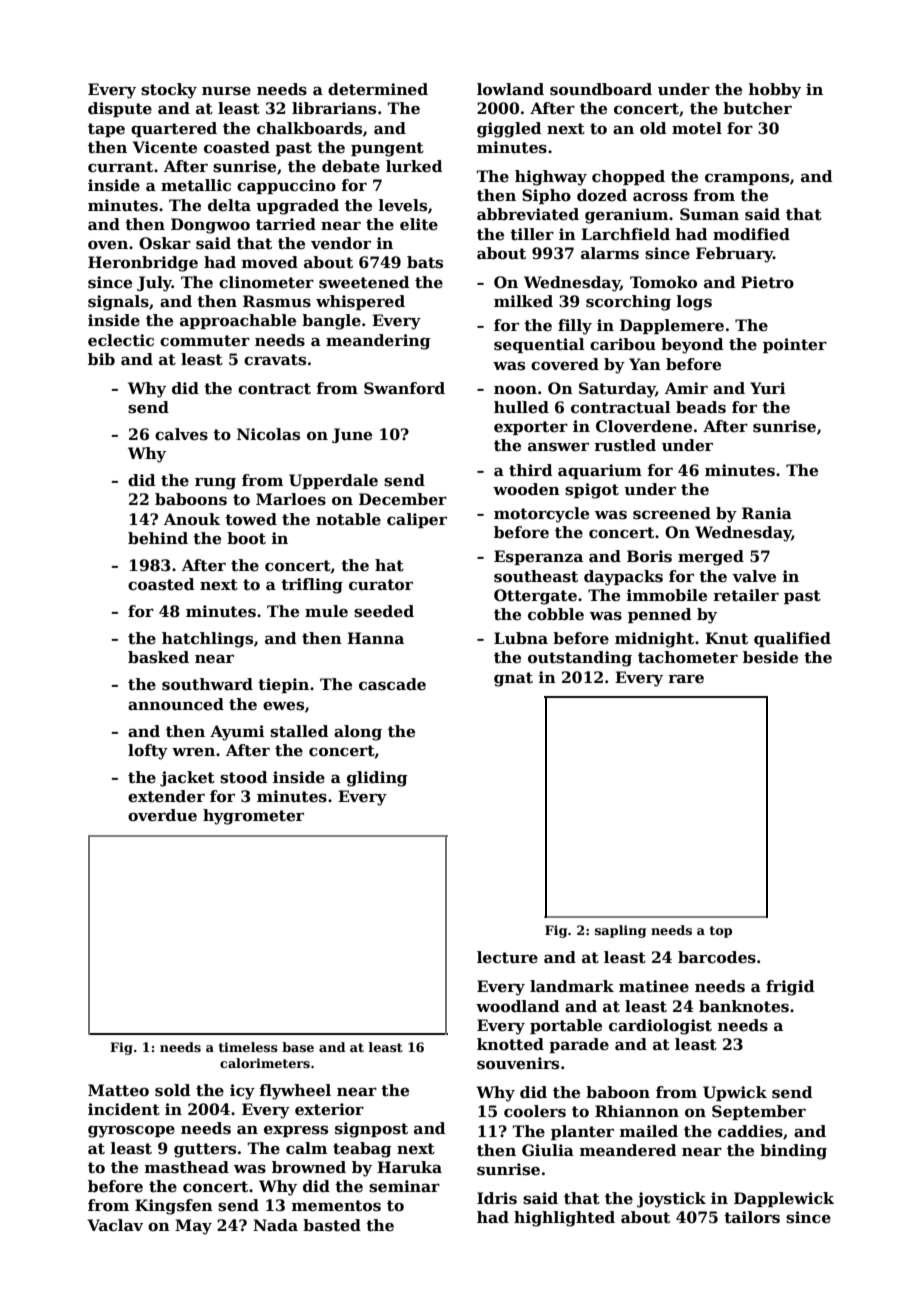 The width and height of the screenshot is (924, 1308). Describe the element at coordinates (767, 513) in the screenshot. I see `Rania` at that location.
